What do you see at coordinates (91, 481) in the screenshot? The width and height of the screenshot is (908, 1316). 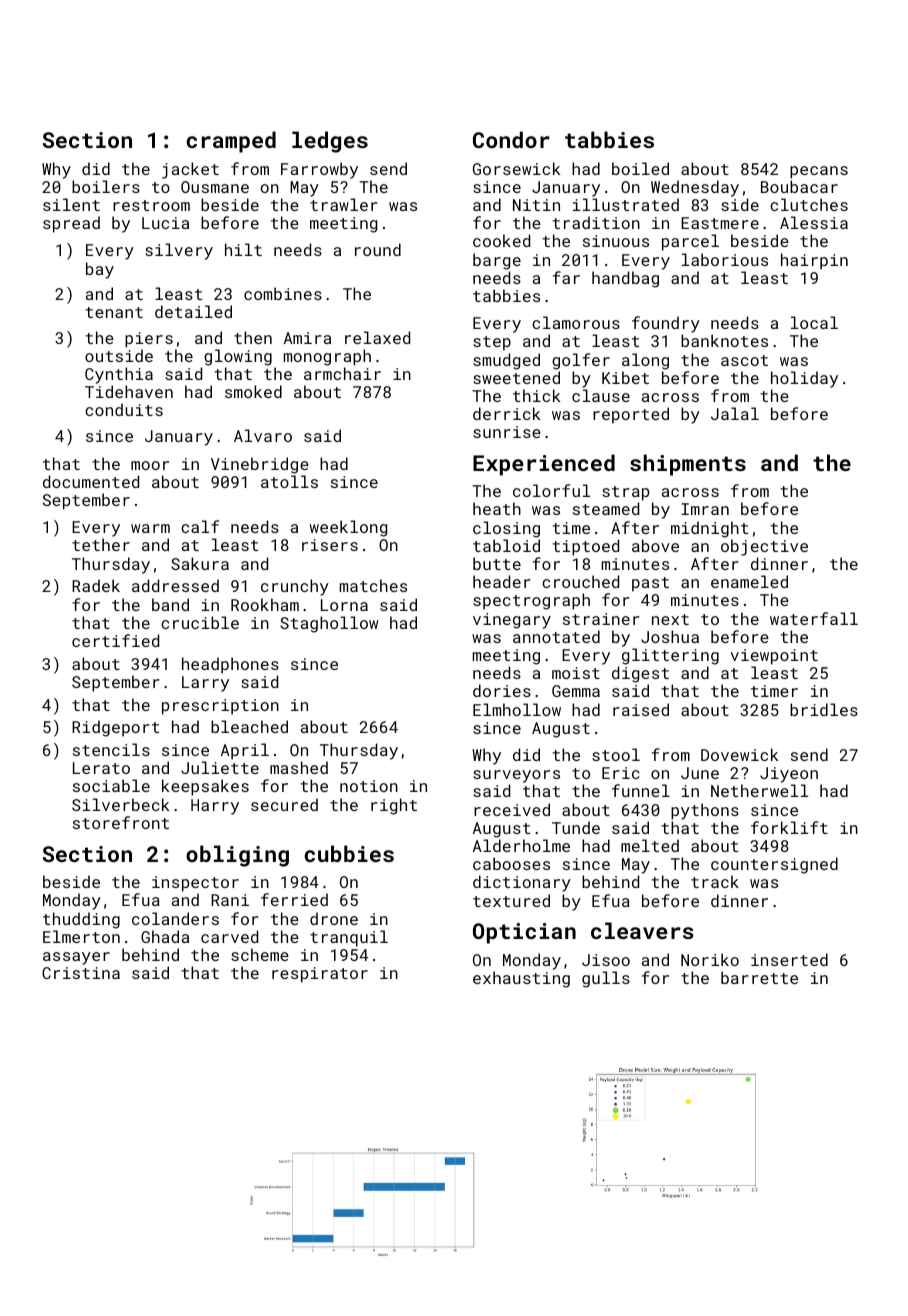 I see `documented` at bounding box center [91, 481].
